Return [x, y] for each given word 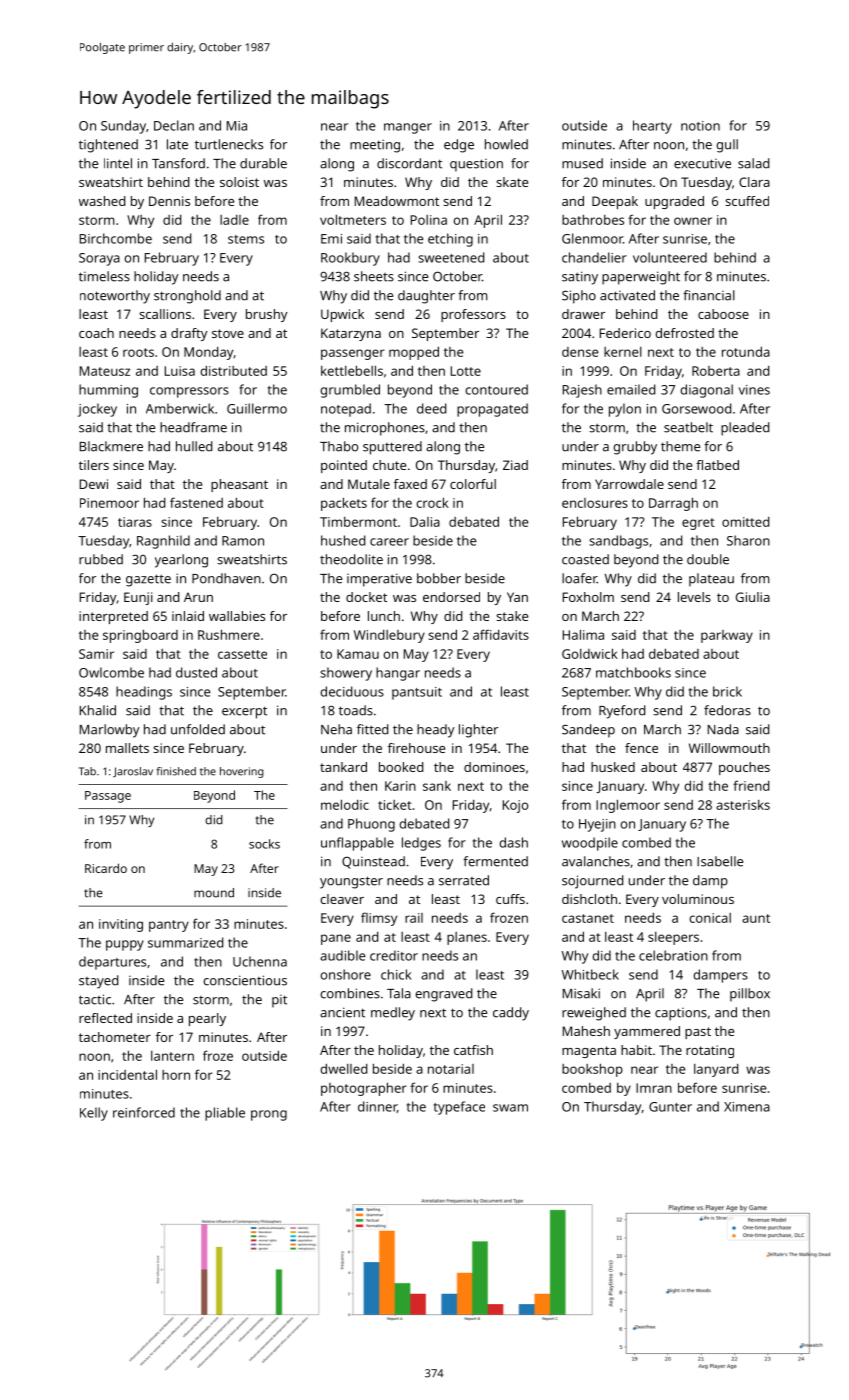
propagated [492, 410]
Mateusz [105, 371]
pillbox [750, 995]
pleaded [745, 429]
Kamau [358, 654]
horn [176, 1075]
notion [700, 126]
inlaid [188, 616]
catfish [473, 1050]
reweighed [594, 1014]
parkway [727, 636]
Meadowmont [397, 201]
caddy [511, 1014]
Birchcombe [116, 238]
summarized [185, 942]
